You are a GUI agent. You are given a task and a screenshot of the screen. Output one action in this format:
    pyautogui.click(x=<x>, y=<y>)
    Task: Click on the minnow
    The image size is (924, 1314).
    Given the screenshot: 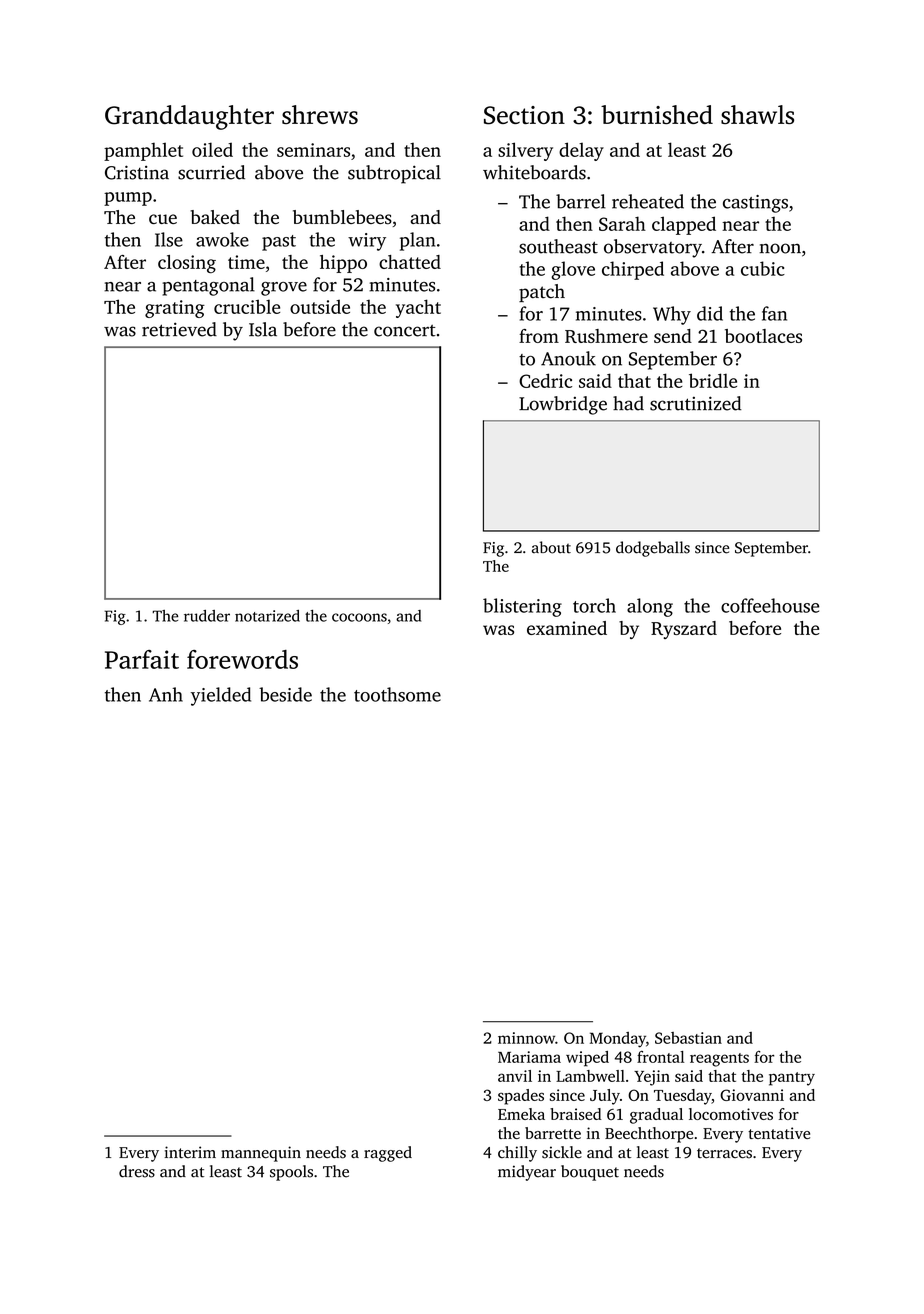 What is the action you would take?
    pyautogui.click(x=526, y=1038)
